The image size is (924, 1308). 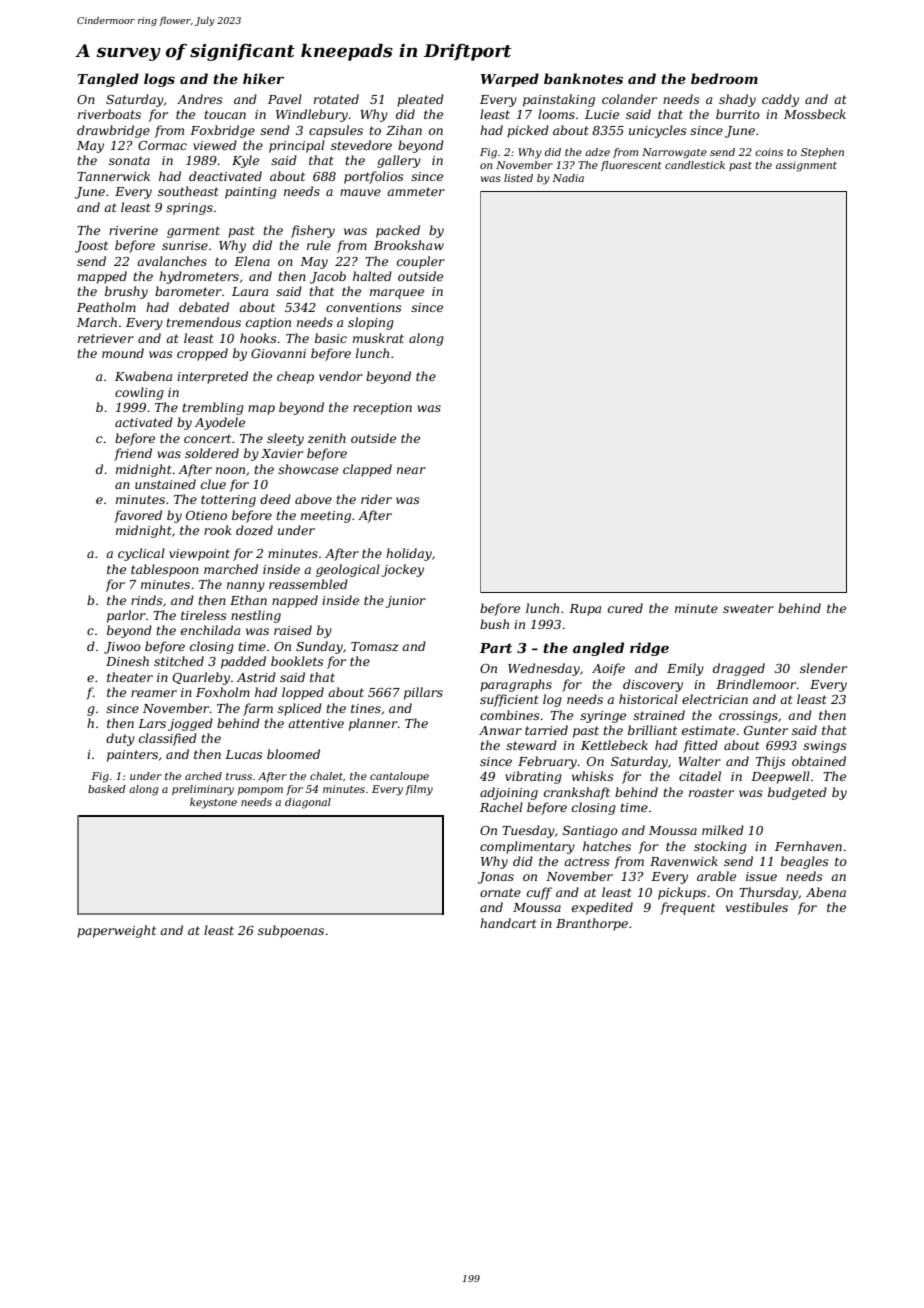 I want to click on Laura, so click(x=250, y=291).
